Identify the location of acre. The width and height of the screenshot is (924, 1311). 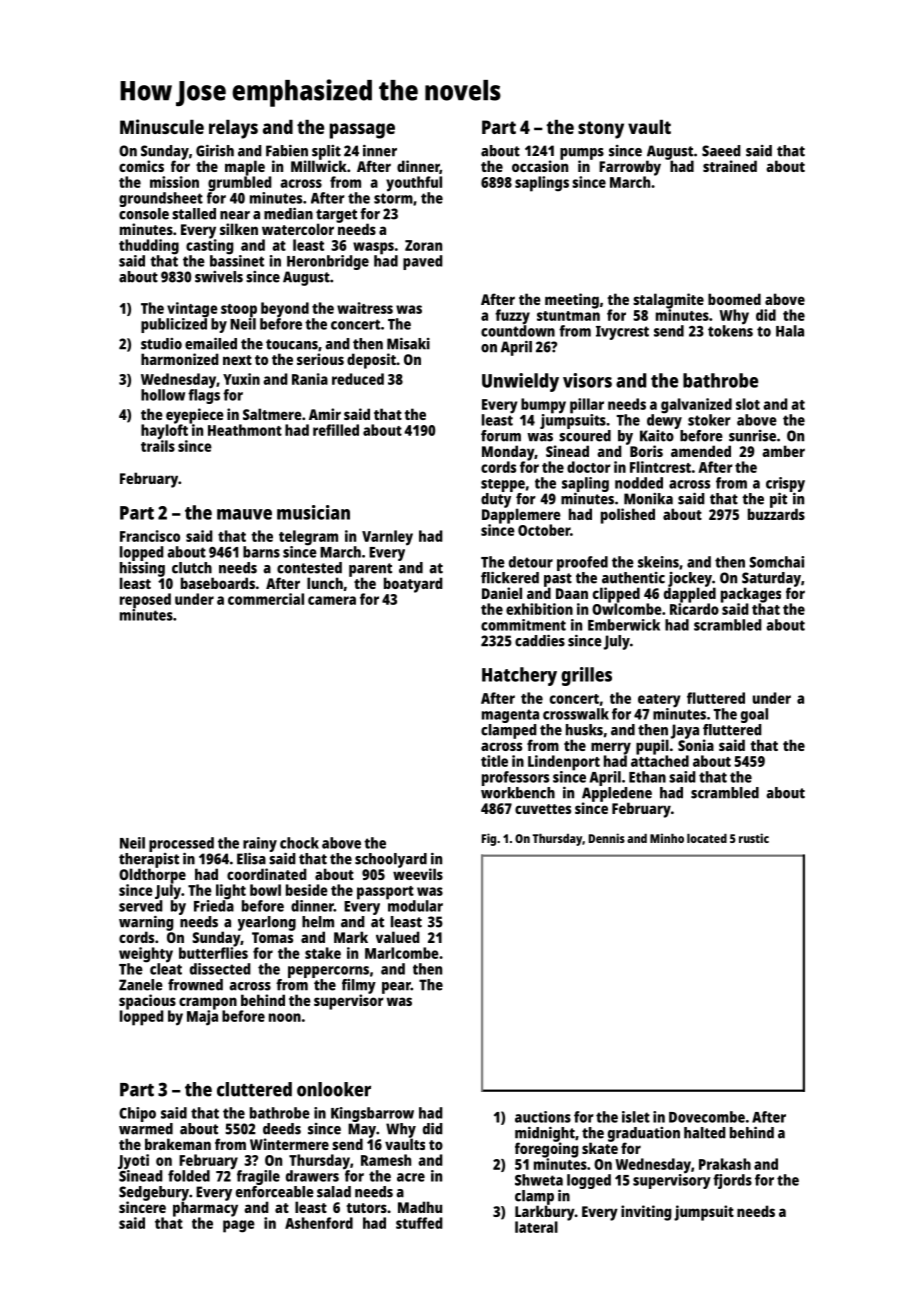
(411, 1177).
